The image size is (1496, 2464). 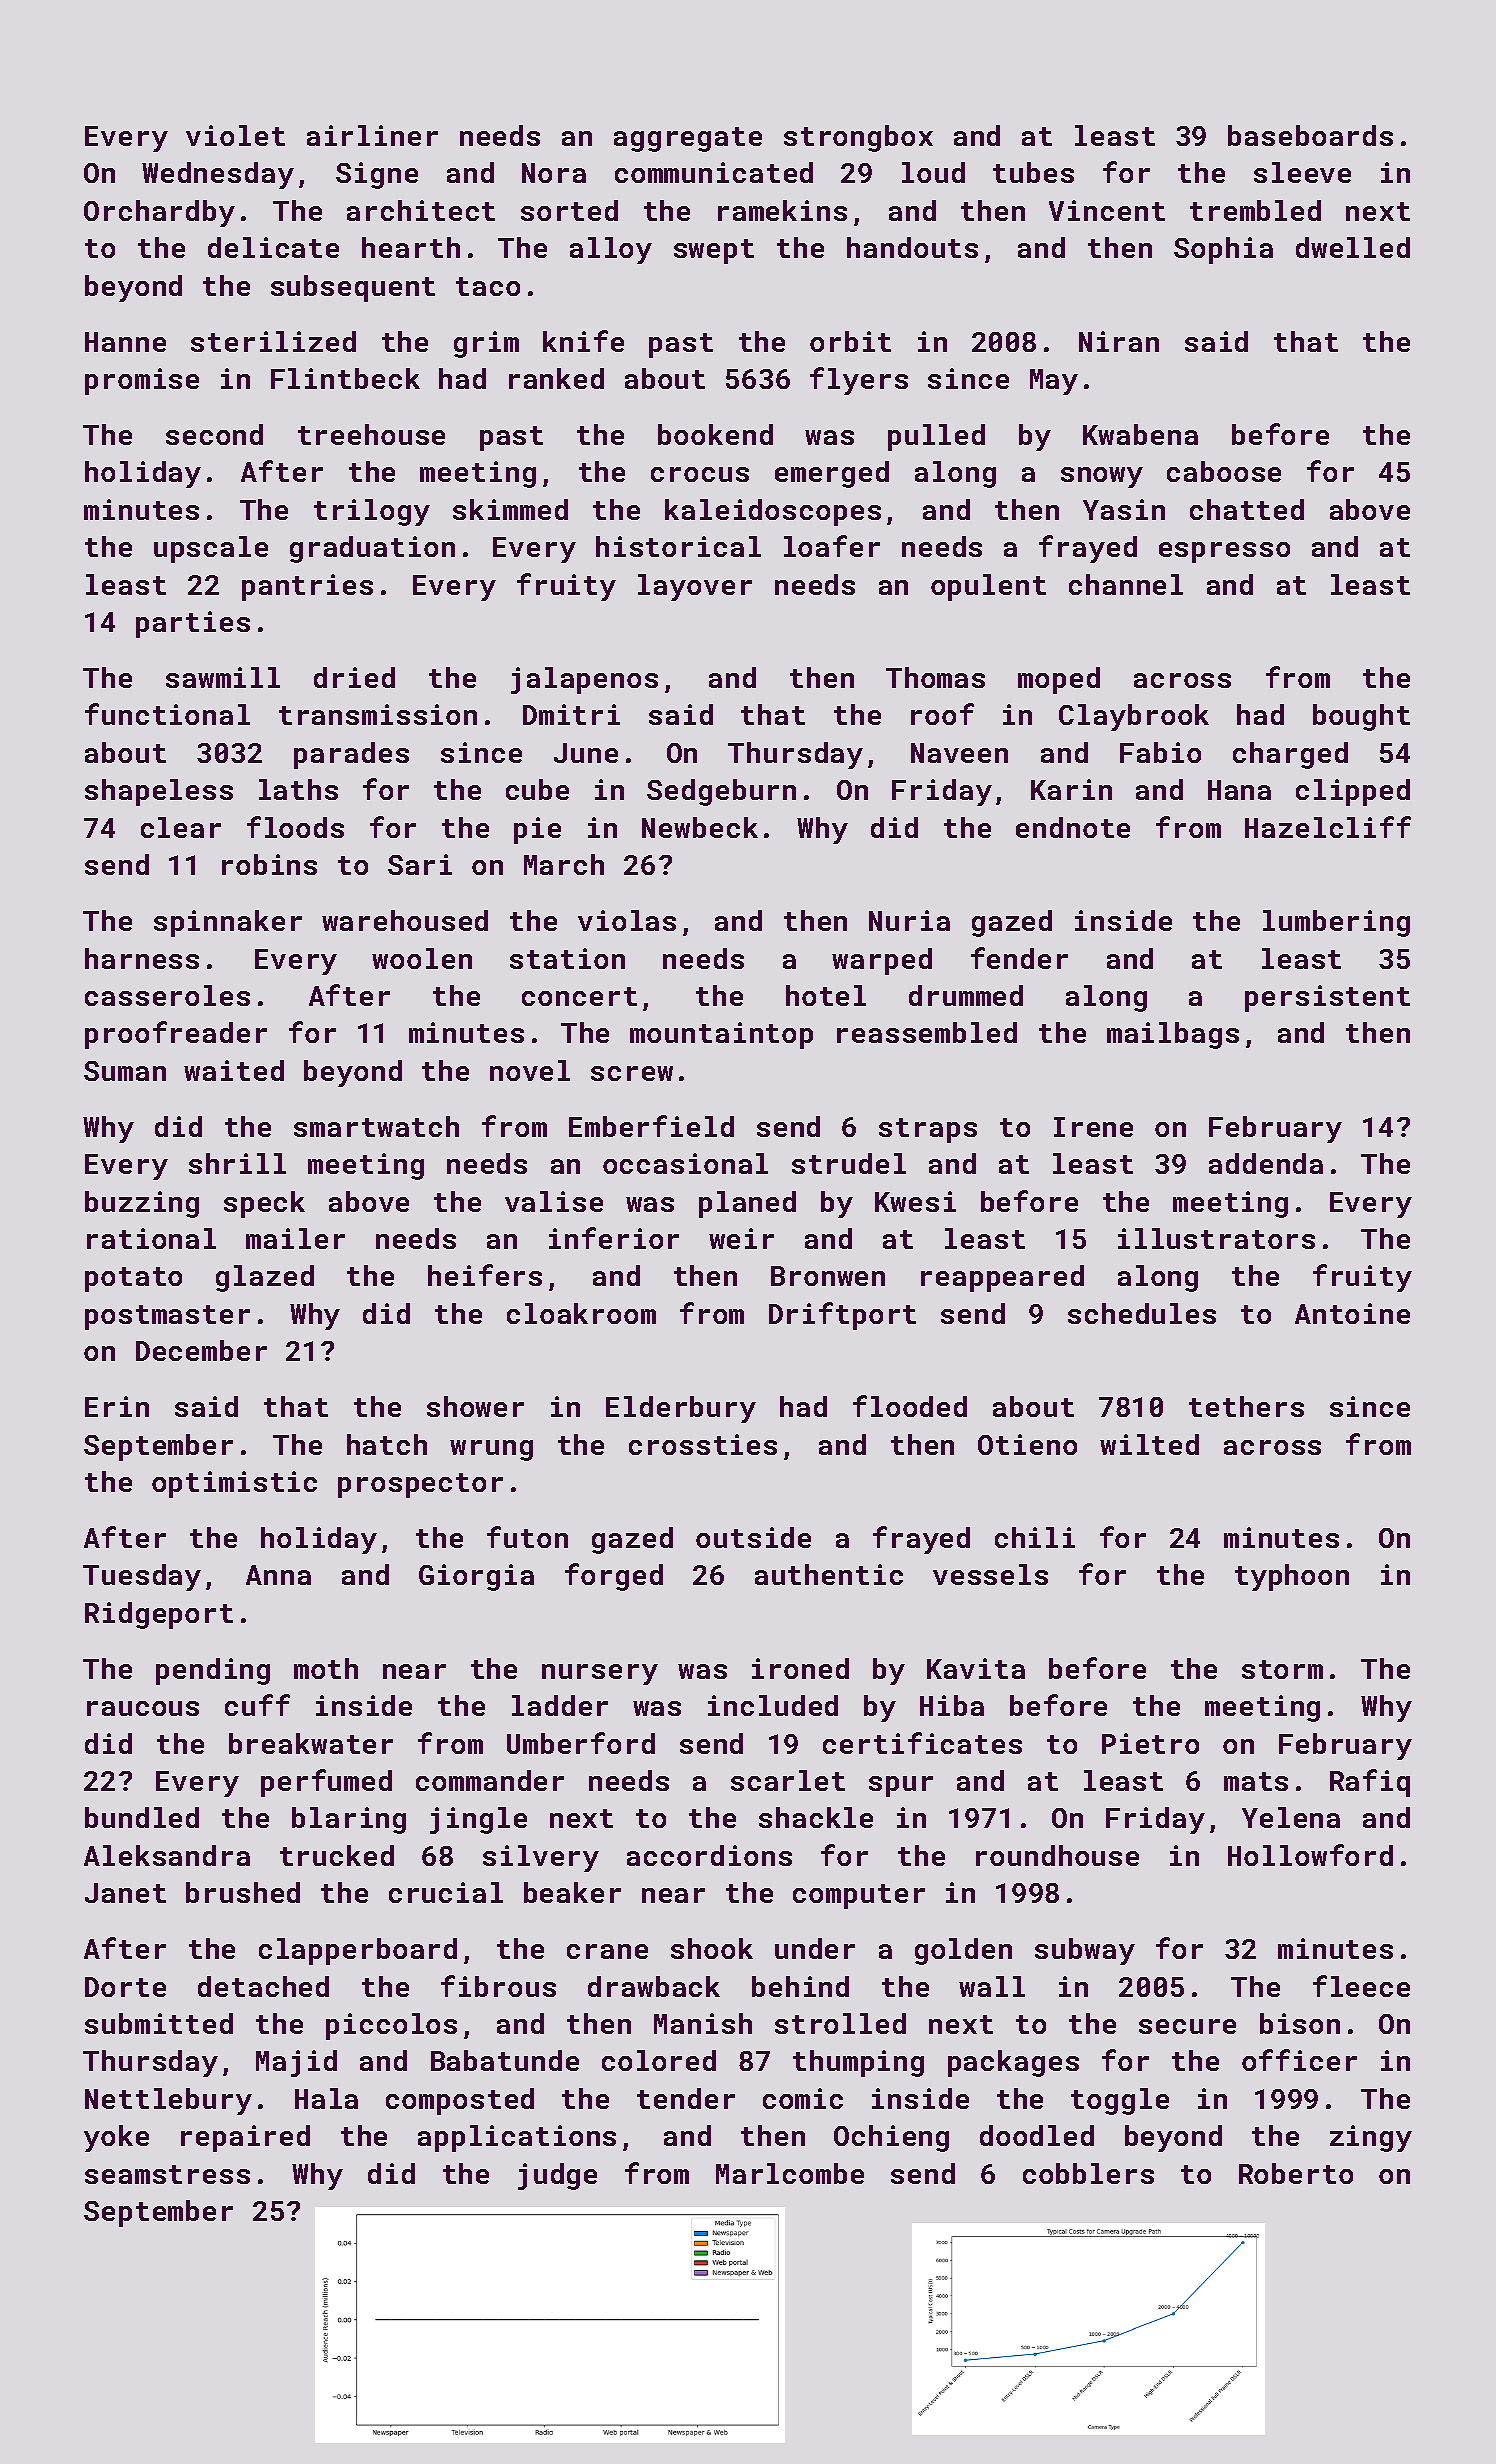 I want to click on violet, so click(x=235, y=135).
